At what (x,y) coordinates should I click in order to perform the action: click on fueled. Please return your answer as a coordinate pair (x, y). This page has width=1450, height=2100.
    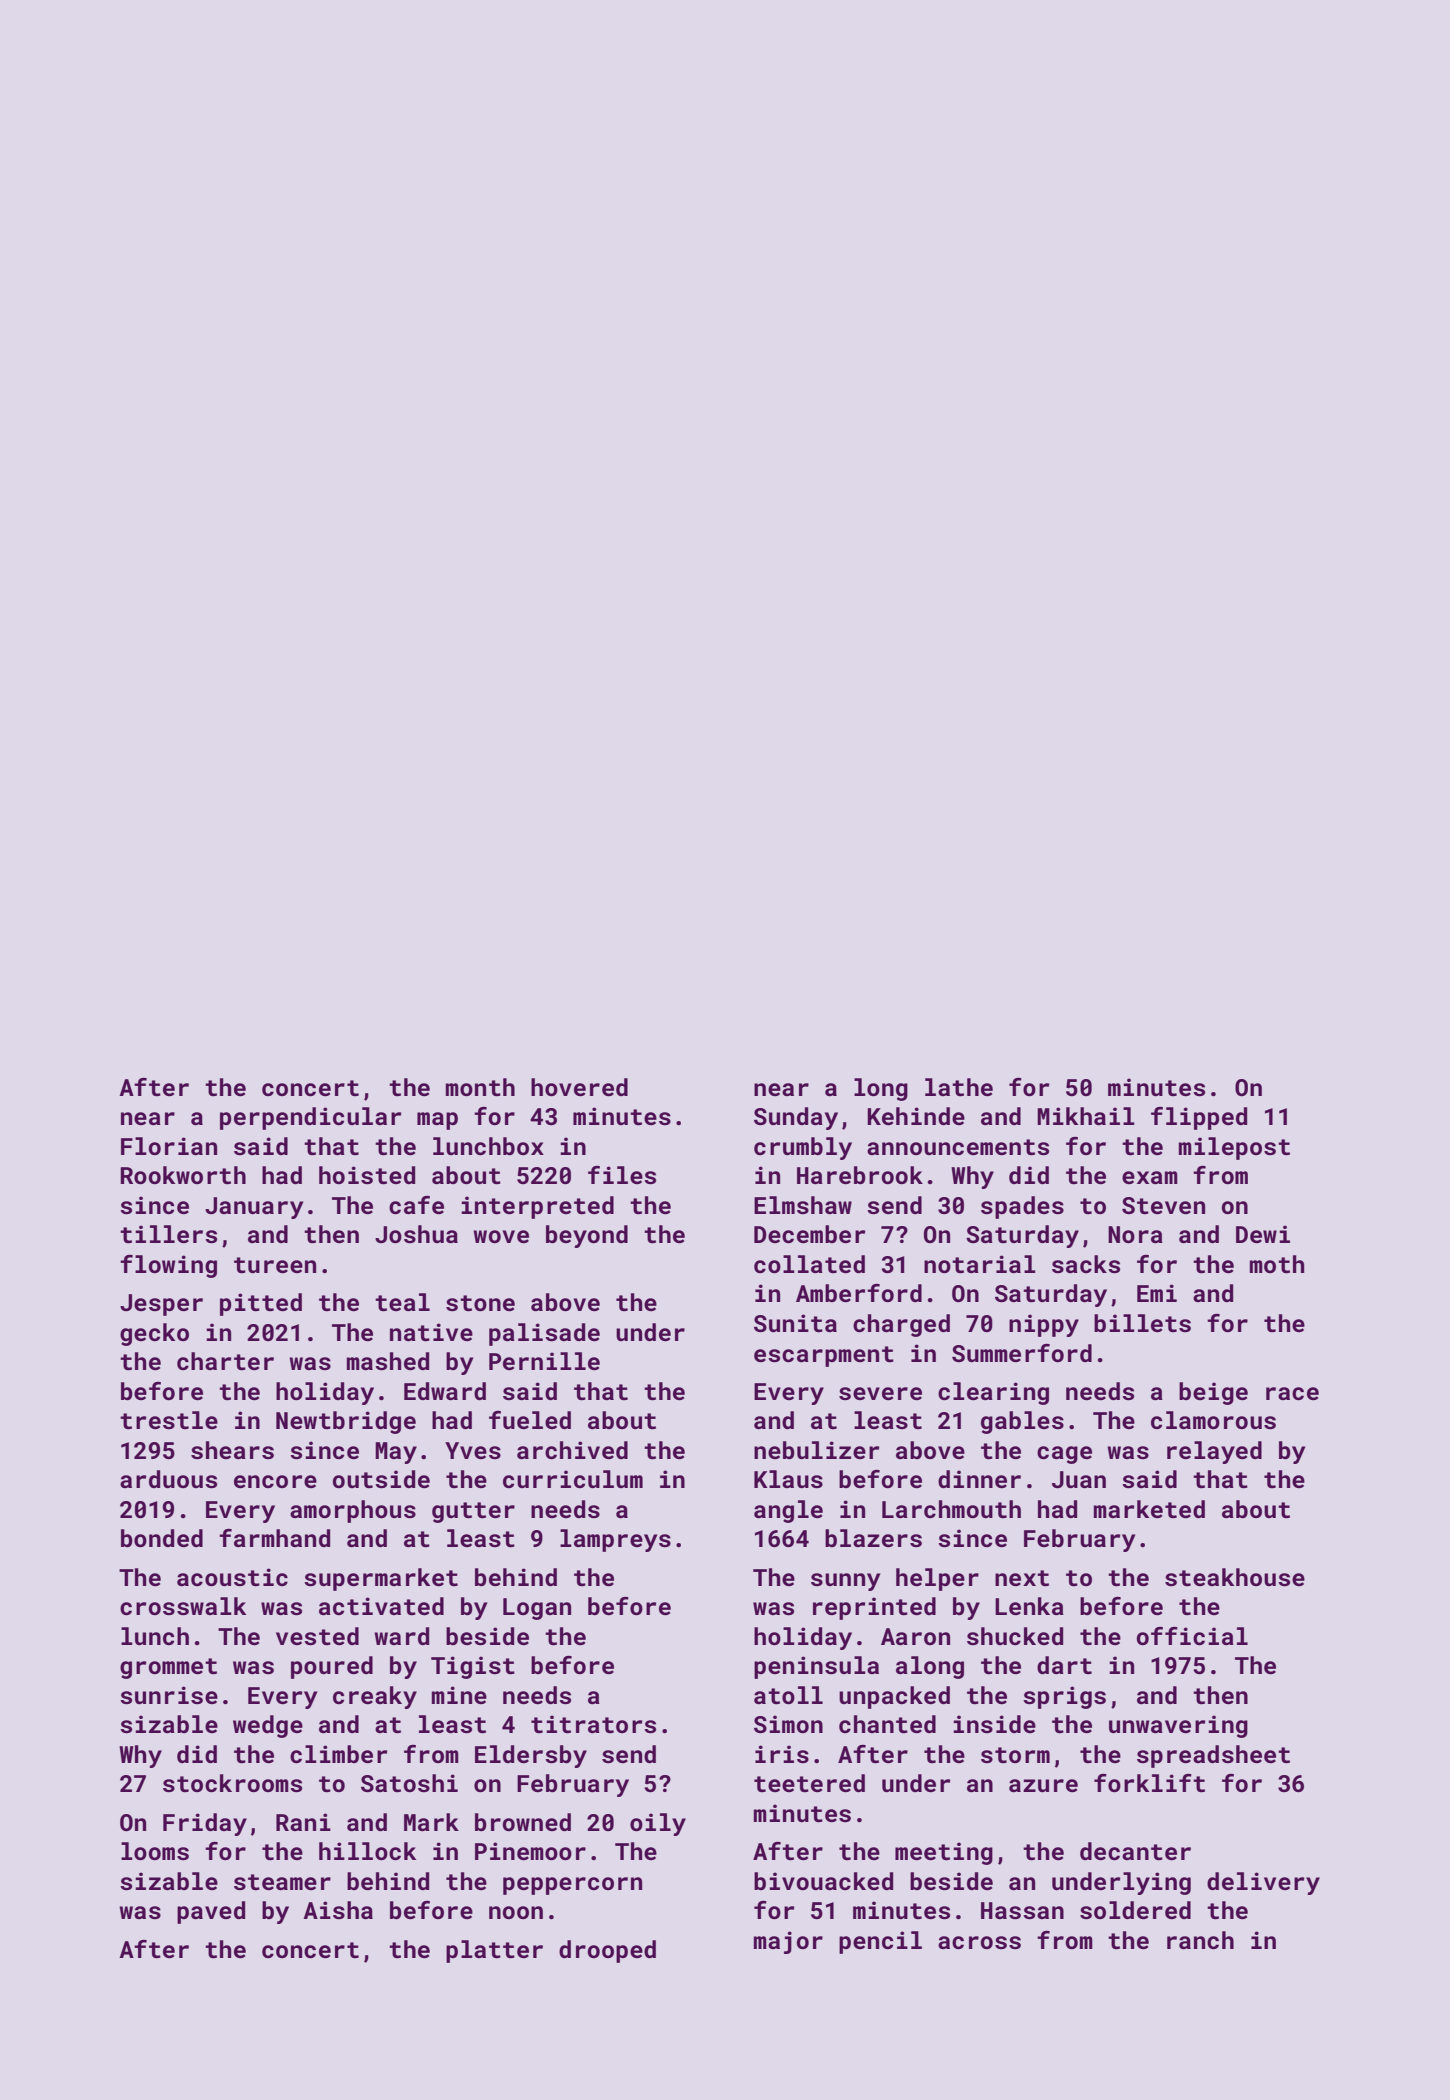
    Looking at the image, I should click on (530, 1420).
